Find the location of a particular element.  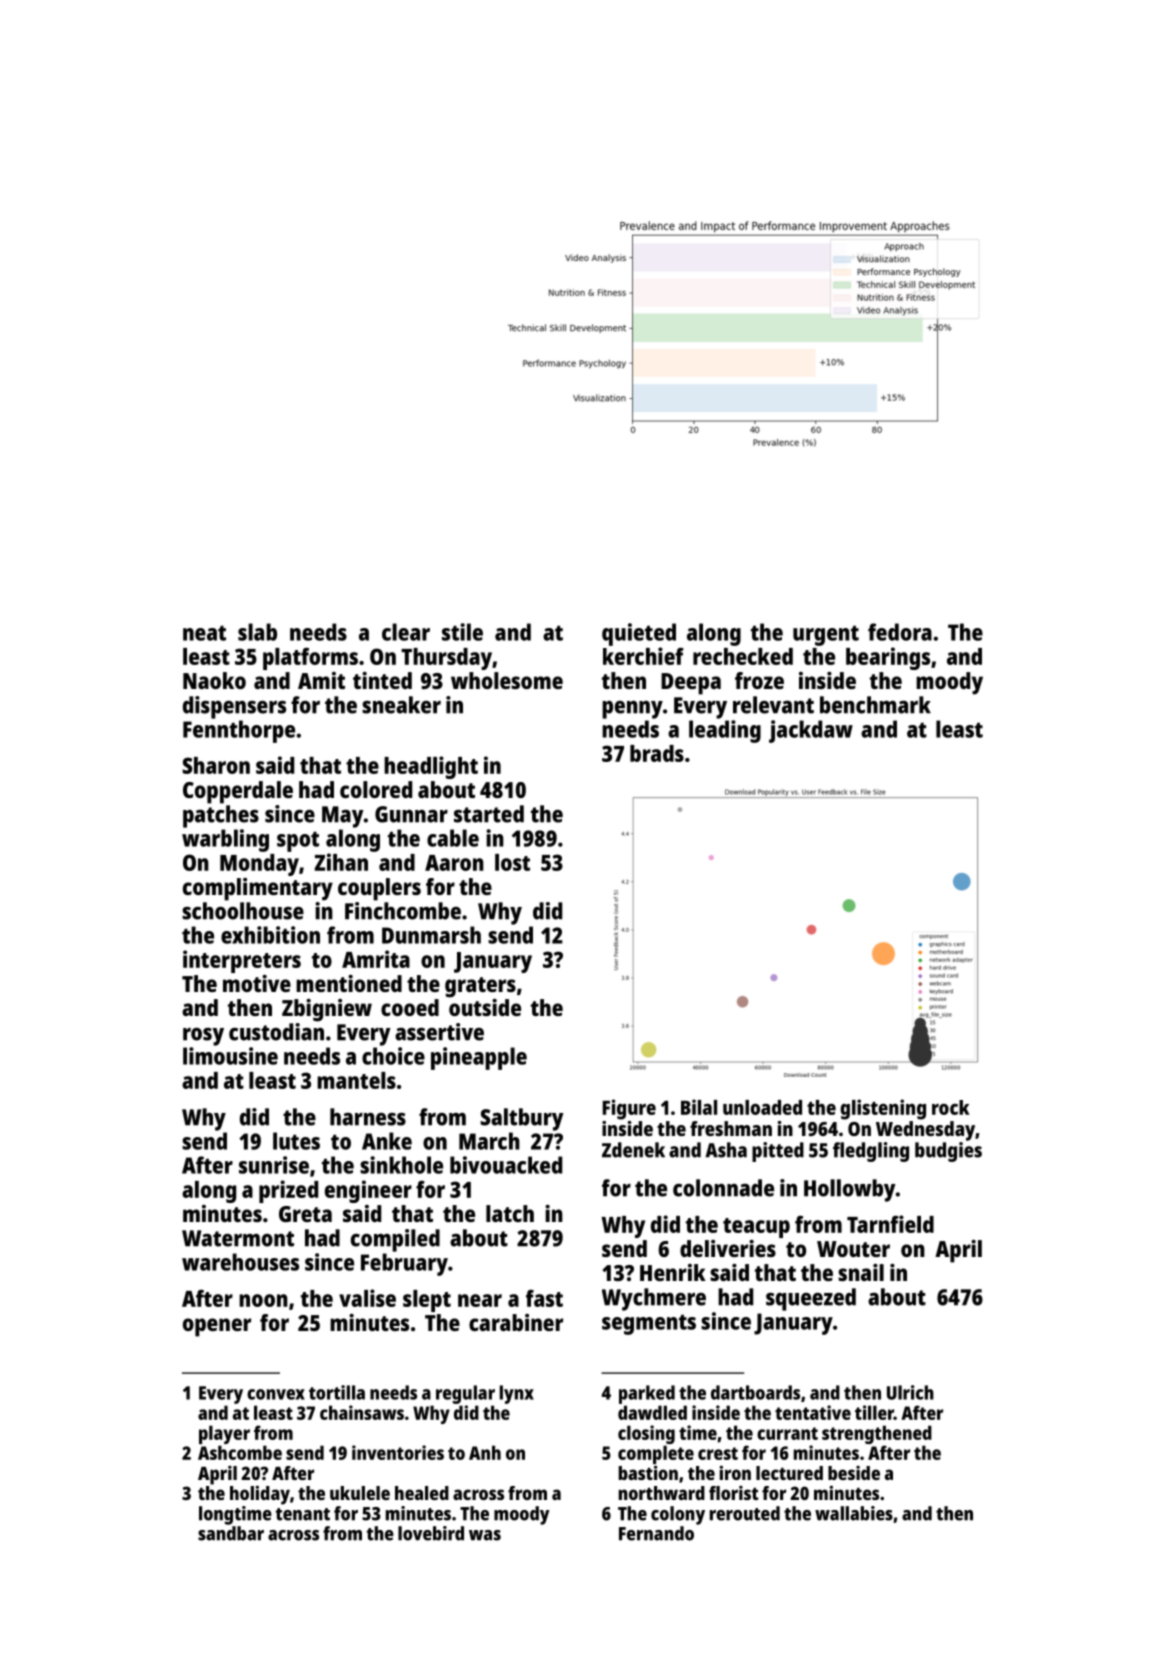

budgies is located at coordinates (948, 1152).
